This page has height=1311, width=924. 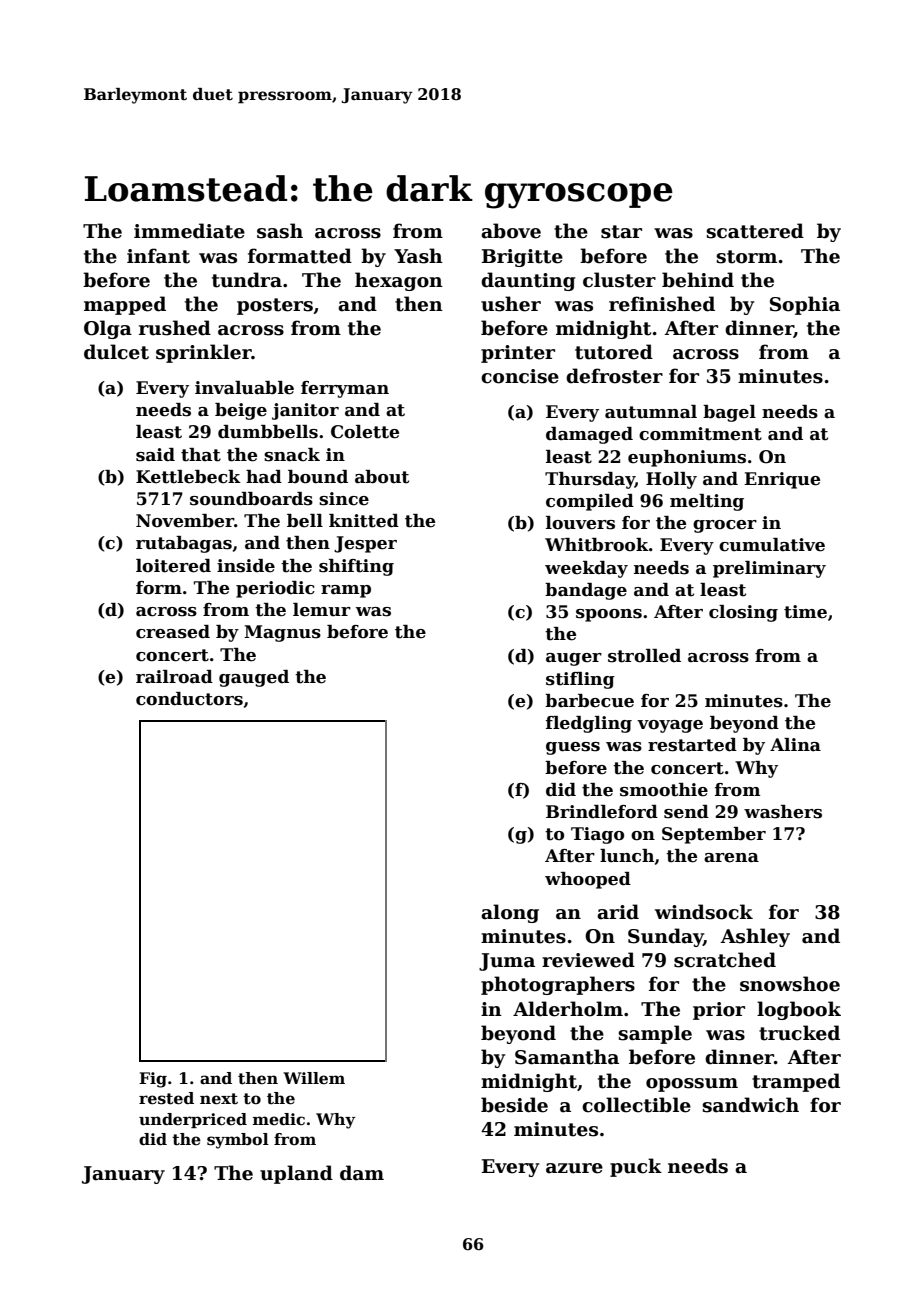 What do you see at coordinates (238, 1141) in the page?
I see `symbol` at bounding box center [238, 1141].
